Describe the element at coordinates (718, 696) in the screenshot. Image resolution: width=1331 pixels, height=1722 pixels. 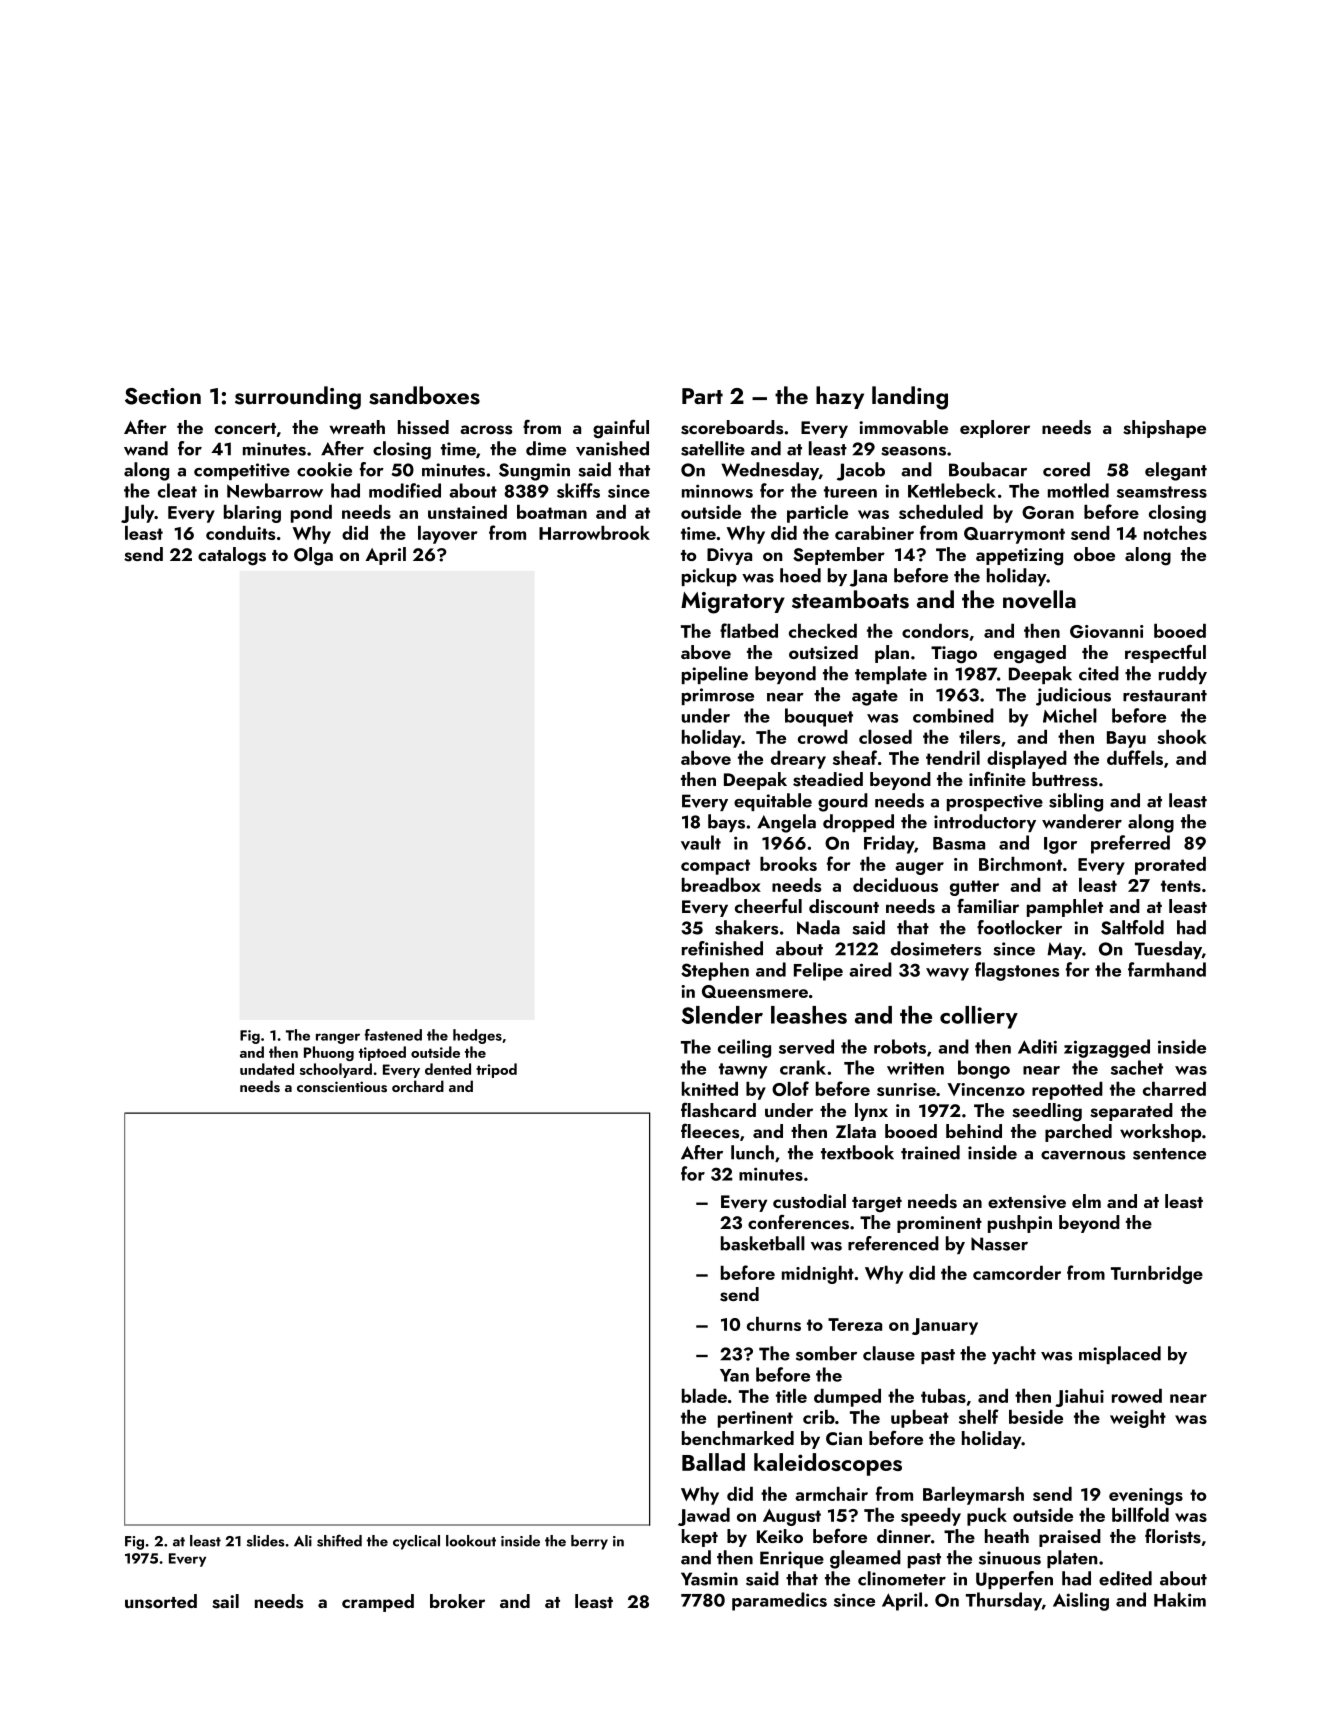
I see `primrose` at that location.
